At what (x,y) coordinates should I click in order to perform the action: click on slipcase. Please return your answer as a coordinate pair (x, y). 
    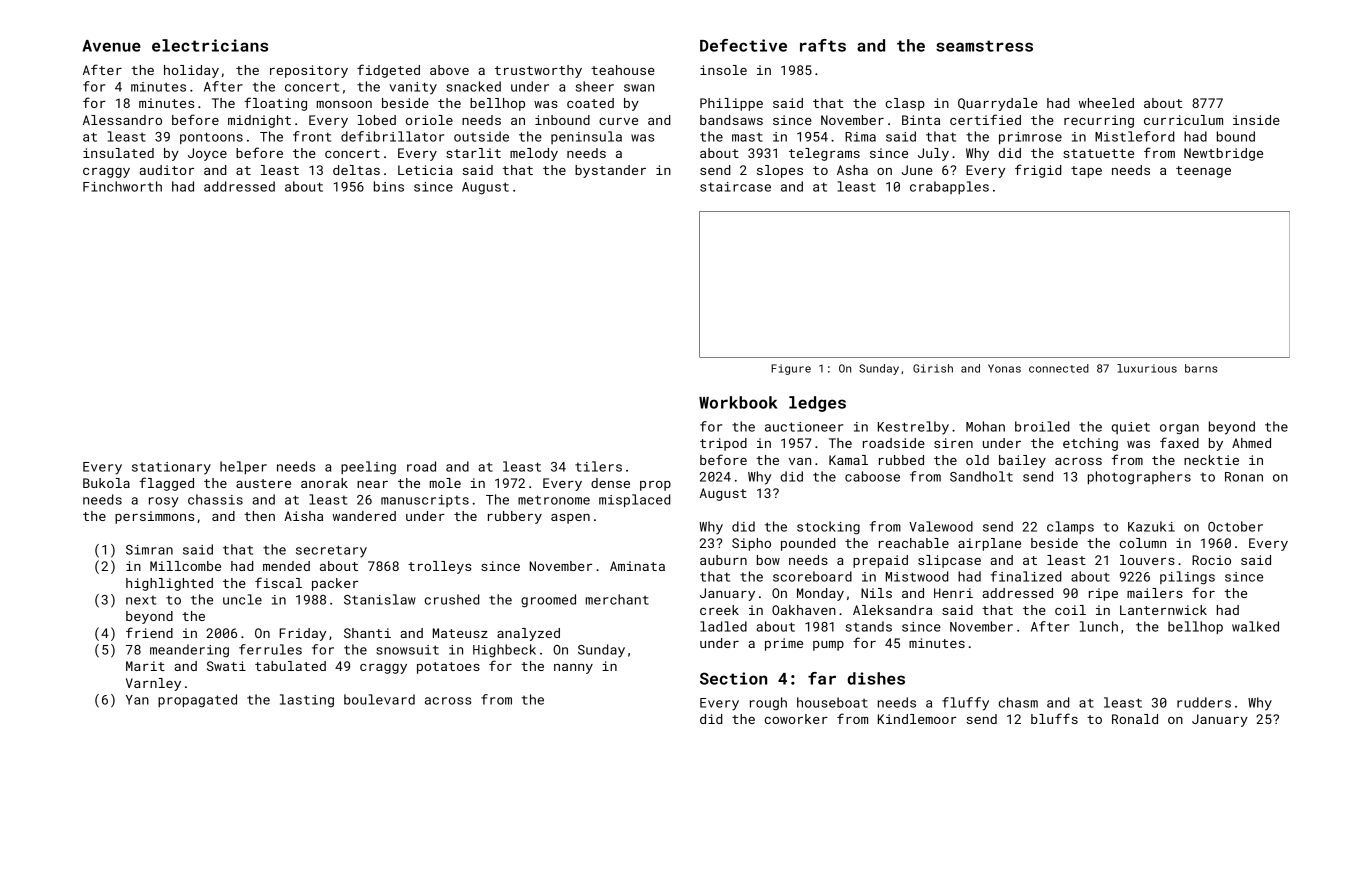
    Looking at the image, I should click on (949, 561).
